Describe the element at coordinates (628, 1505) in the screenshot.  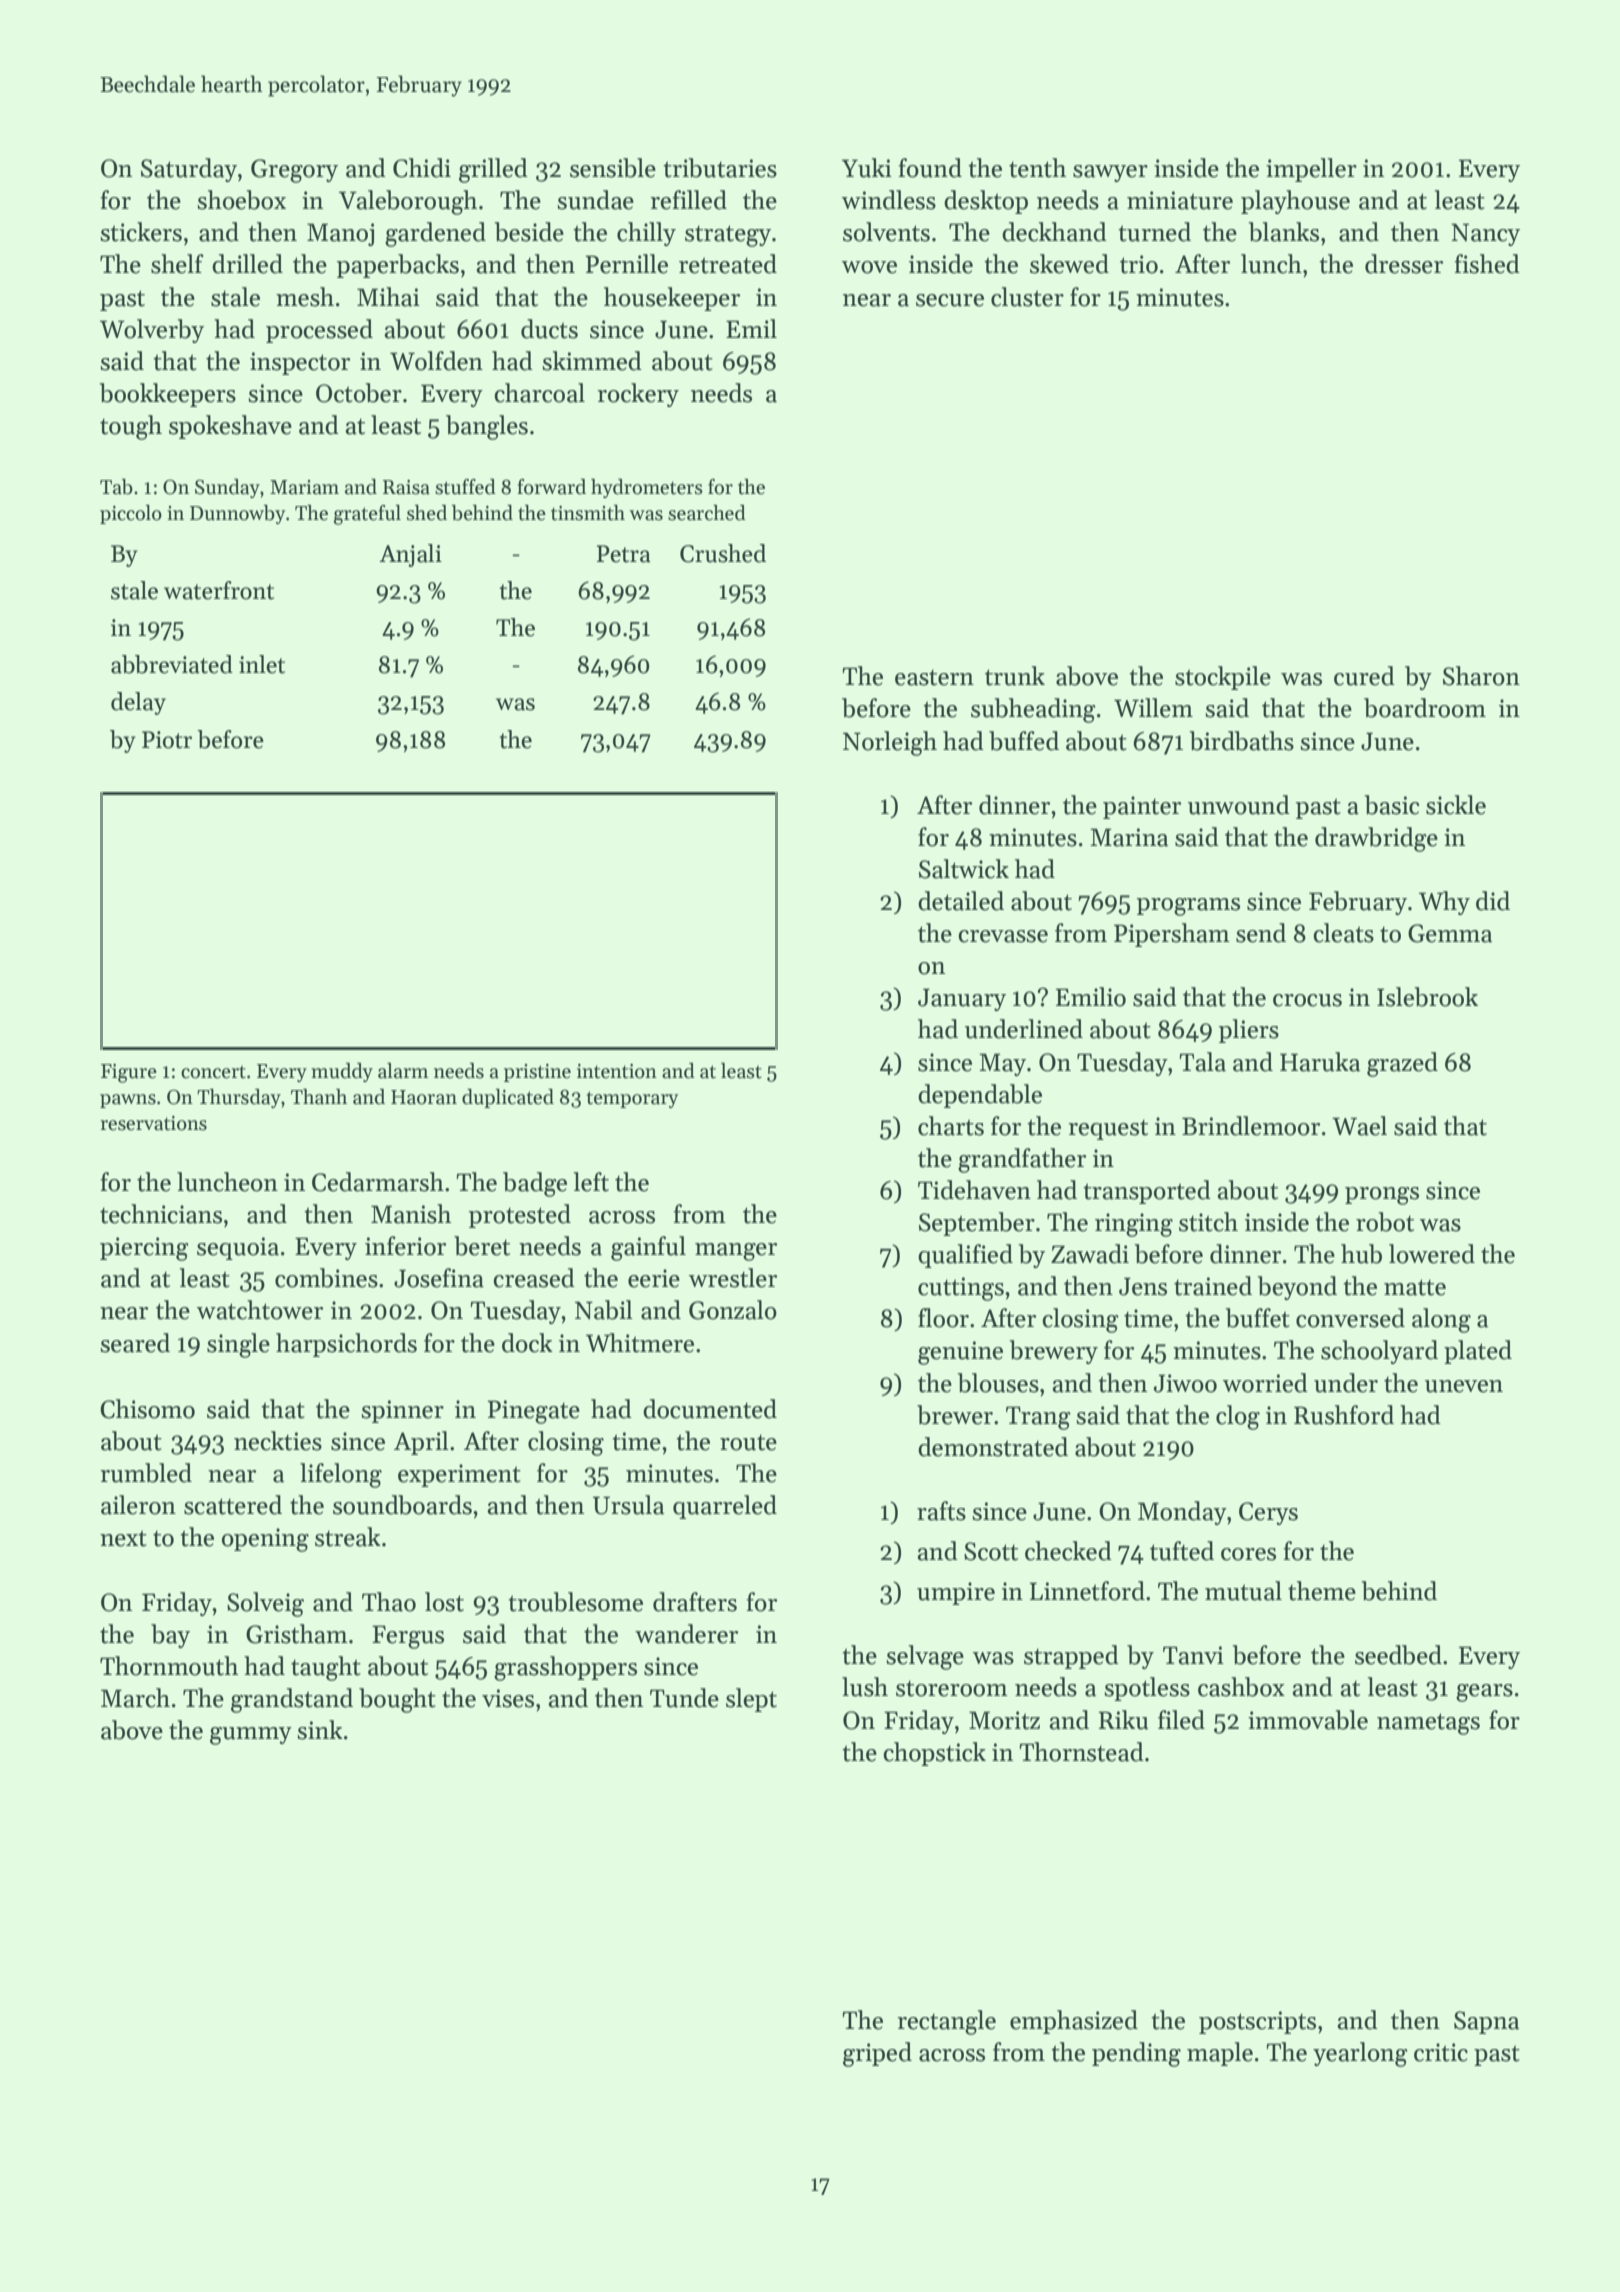
I see `Ursula` at that location.
